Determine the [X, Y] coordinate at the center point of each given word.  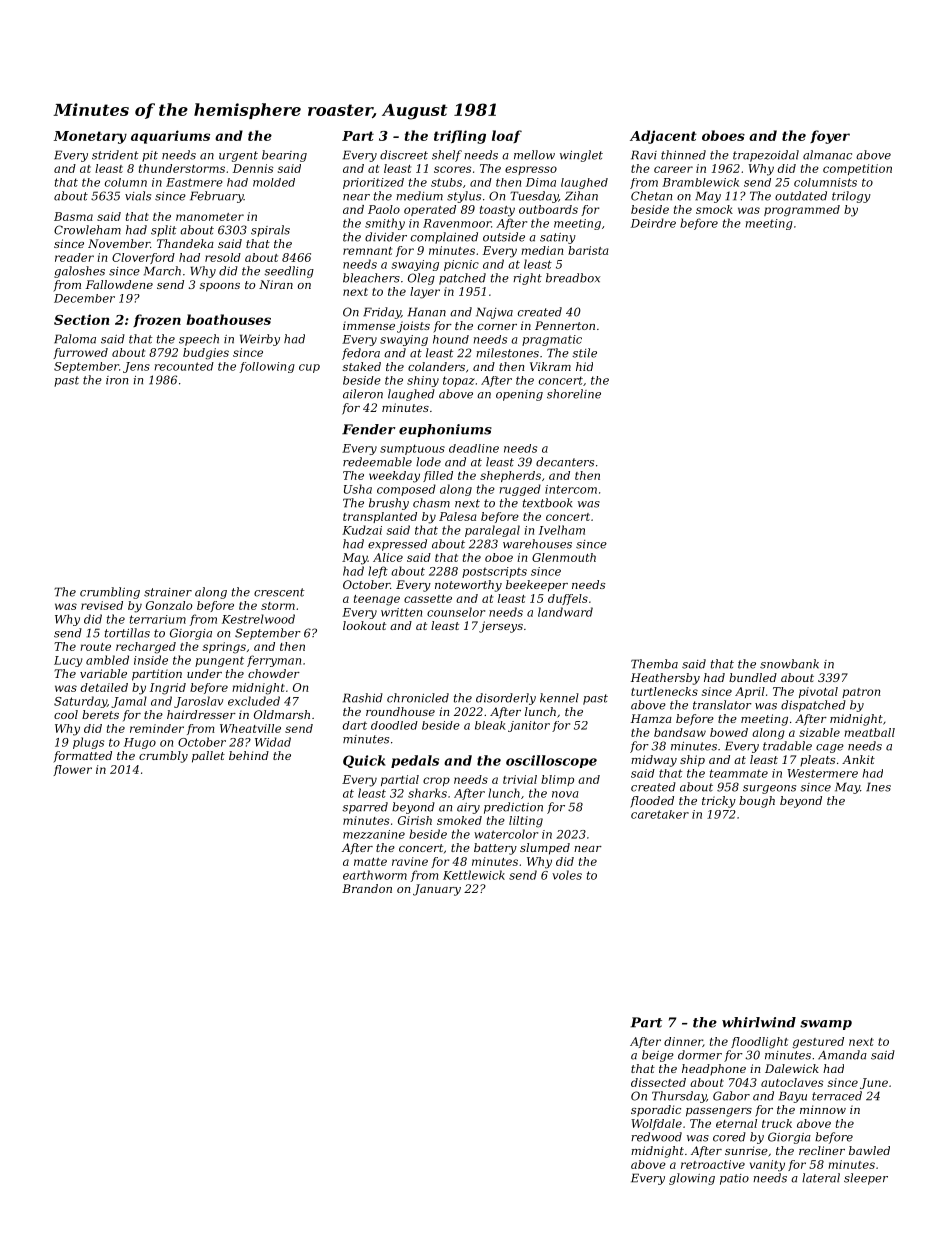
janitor [529, 726]
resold [223, 257]
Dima [541, 182]
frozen [157, 320]
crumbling [110, 593]
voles [567, 875]
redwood [656, 1137]
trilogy [851, 197]
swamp [826, 1025]
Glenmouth [564, 557]
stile [584, 353]
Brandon [367, 888]
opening [519, 395]
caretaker [660, 814]
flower [72, 770]
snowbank [789, 664]
